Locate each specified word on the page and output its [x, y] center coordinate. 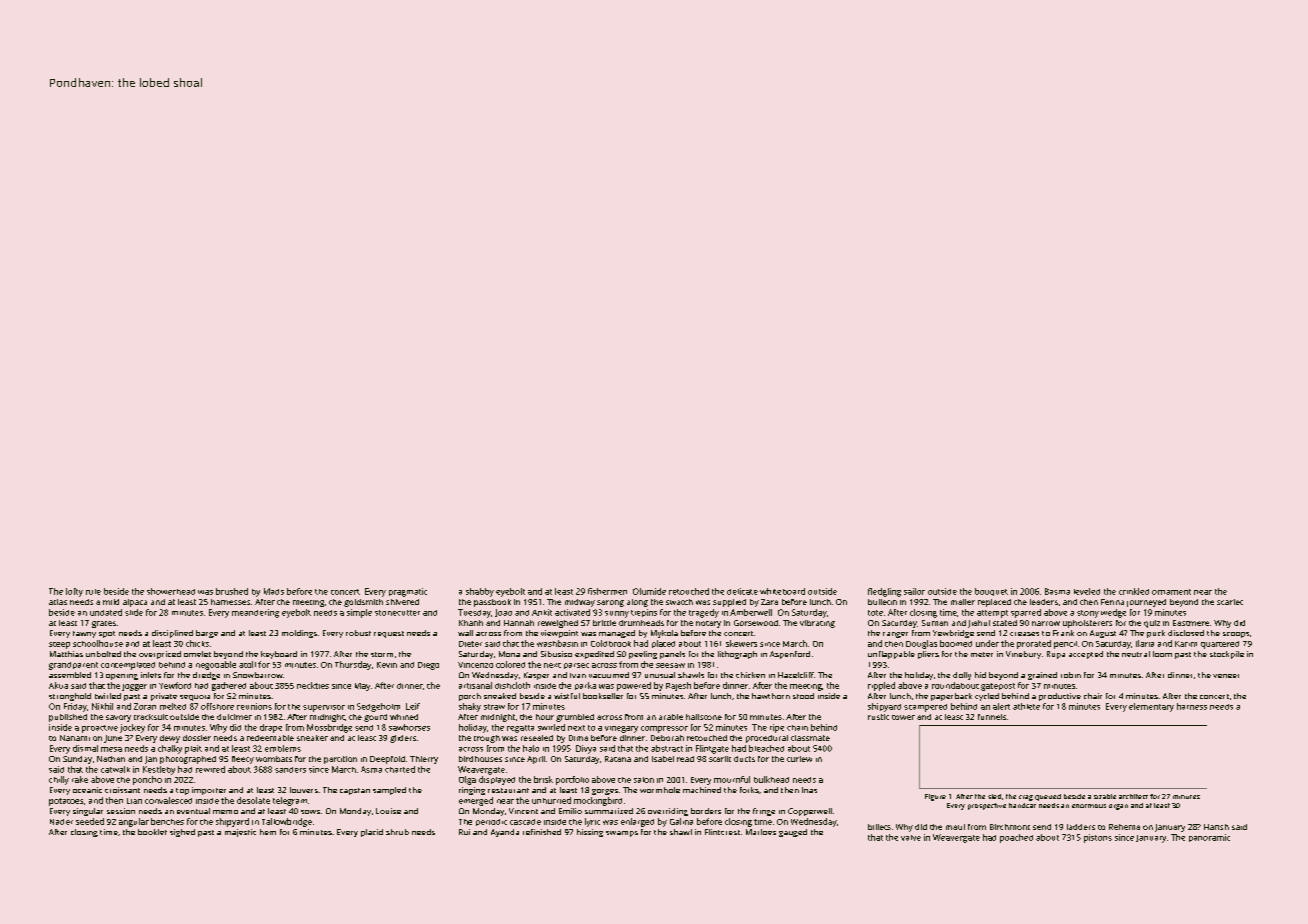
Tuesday [474, 613]
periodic [491, 822]
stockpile [1227, 655]
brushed [232, 591]
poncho [147, 780]
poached [1016, 838]
